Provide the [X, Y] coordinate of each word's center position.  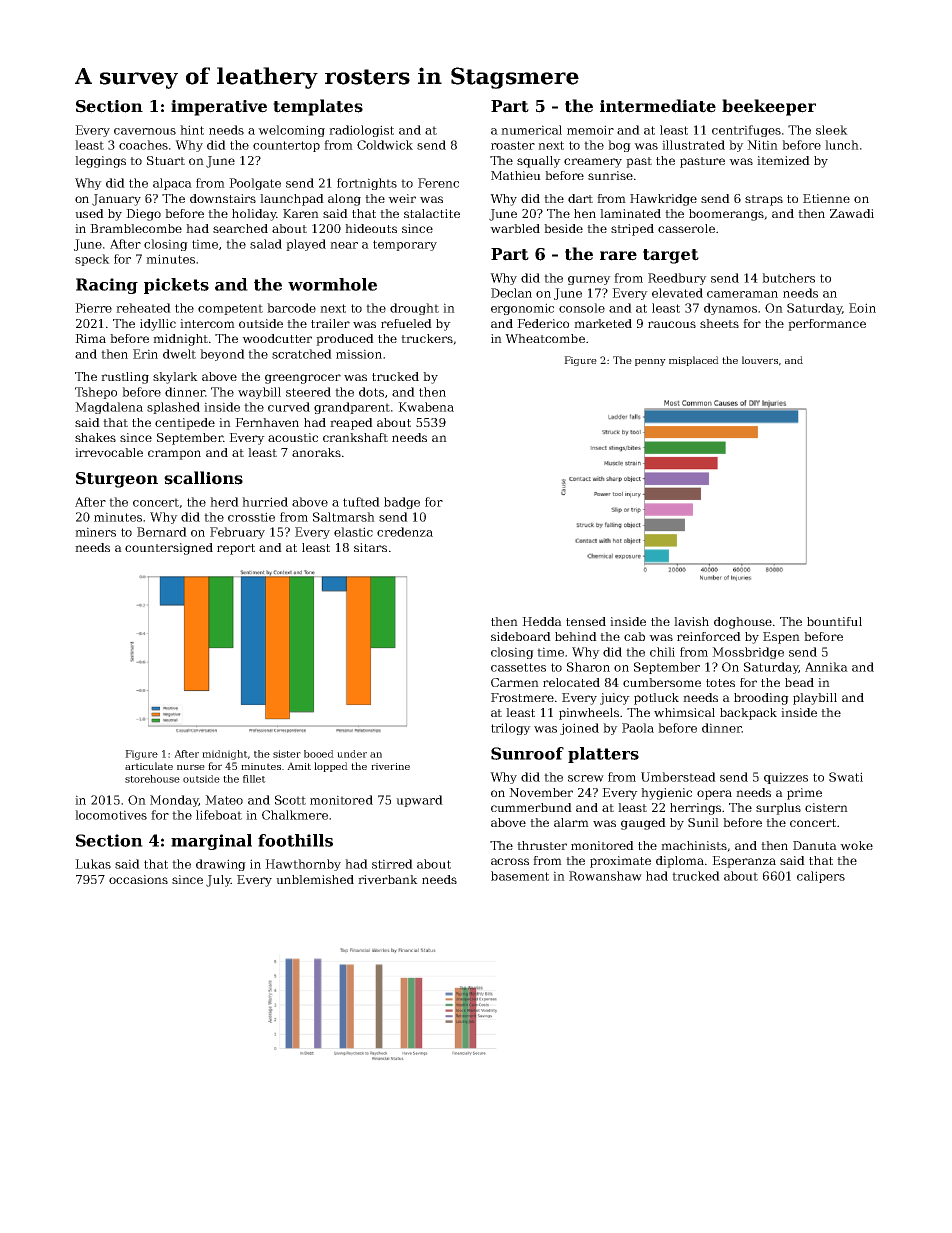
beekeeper [769, 107]
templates [318, 107]
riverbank [388, 879]
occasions [138, 879]
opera [714, 795]
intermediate [658, 106]
